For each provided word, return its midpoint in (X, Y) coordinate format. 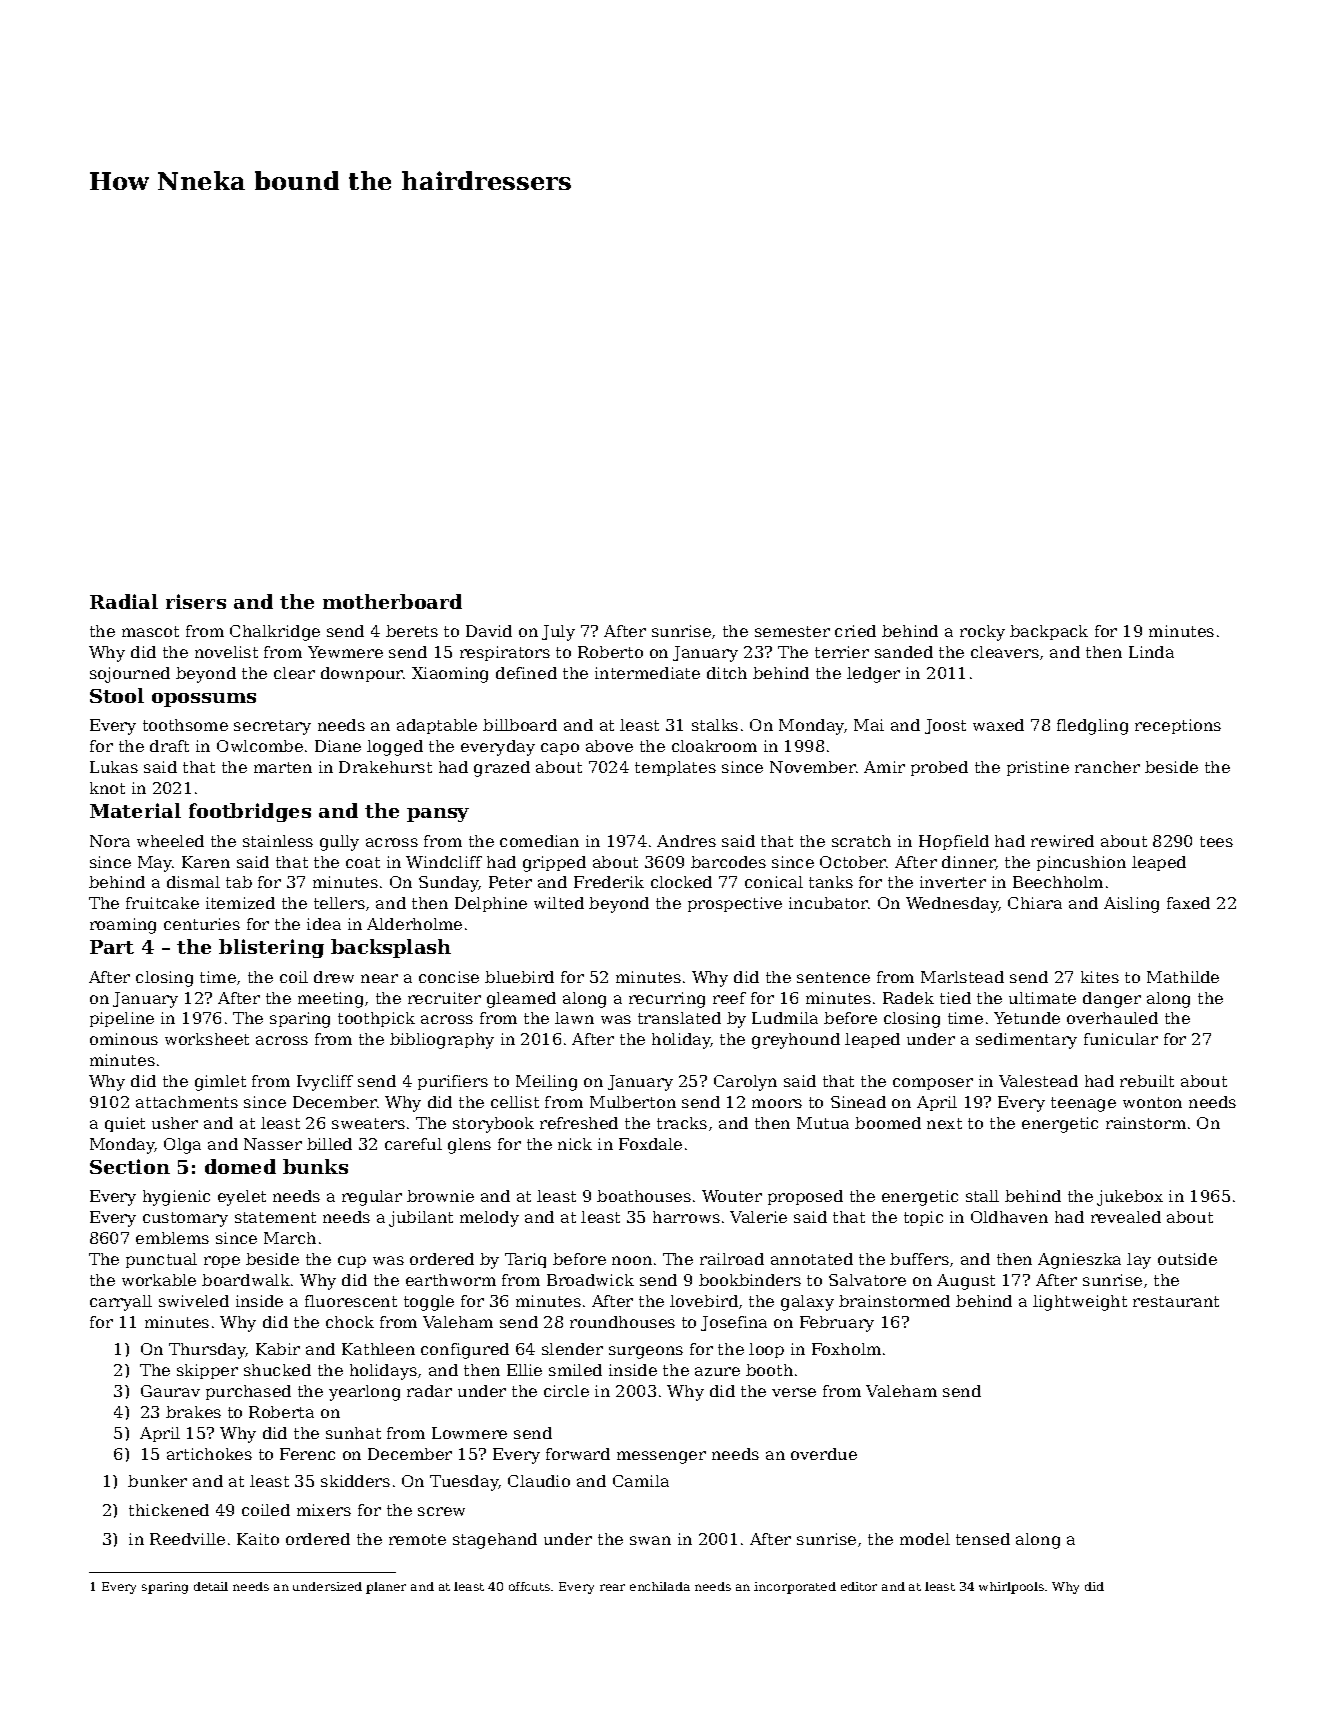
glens (469, 1146)
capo (560, 749)
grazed (502, 769)
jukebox (1130, 1198)
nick (575, 1144)
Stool (117, 695)
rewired (1062, 841)
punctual (161, 1260)
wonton (1152, 1102)
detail (211, 1586)
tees (1216, 841)
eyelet (242, 1198)
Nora (110, 841)
